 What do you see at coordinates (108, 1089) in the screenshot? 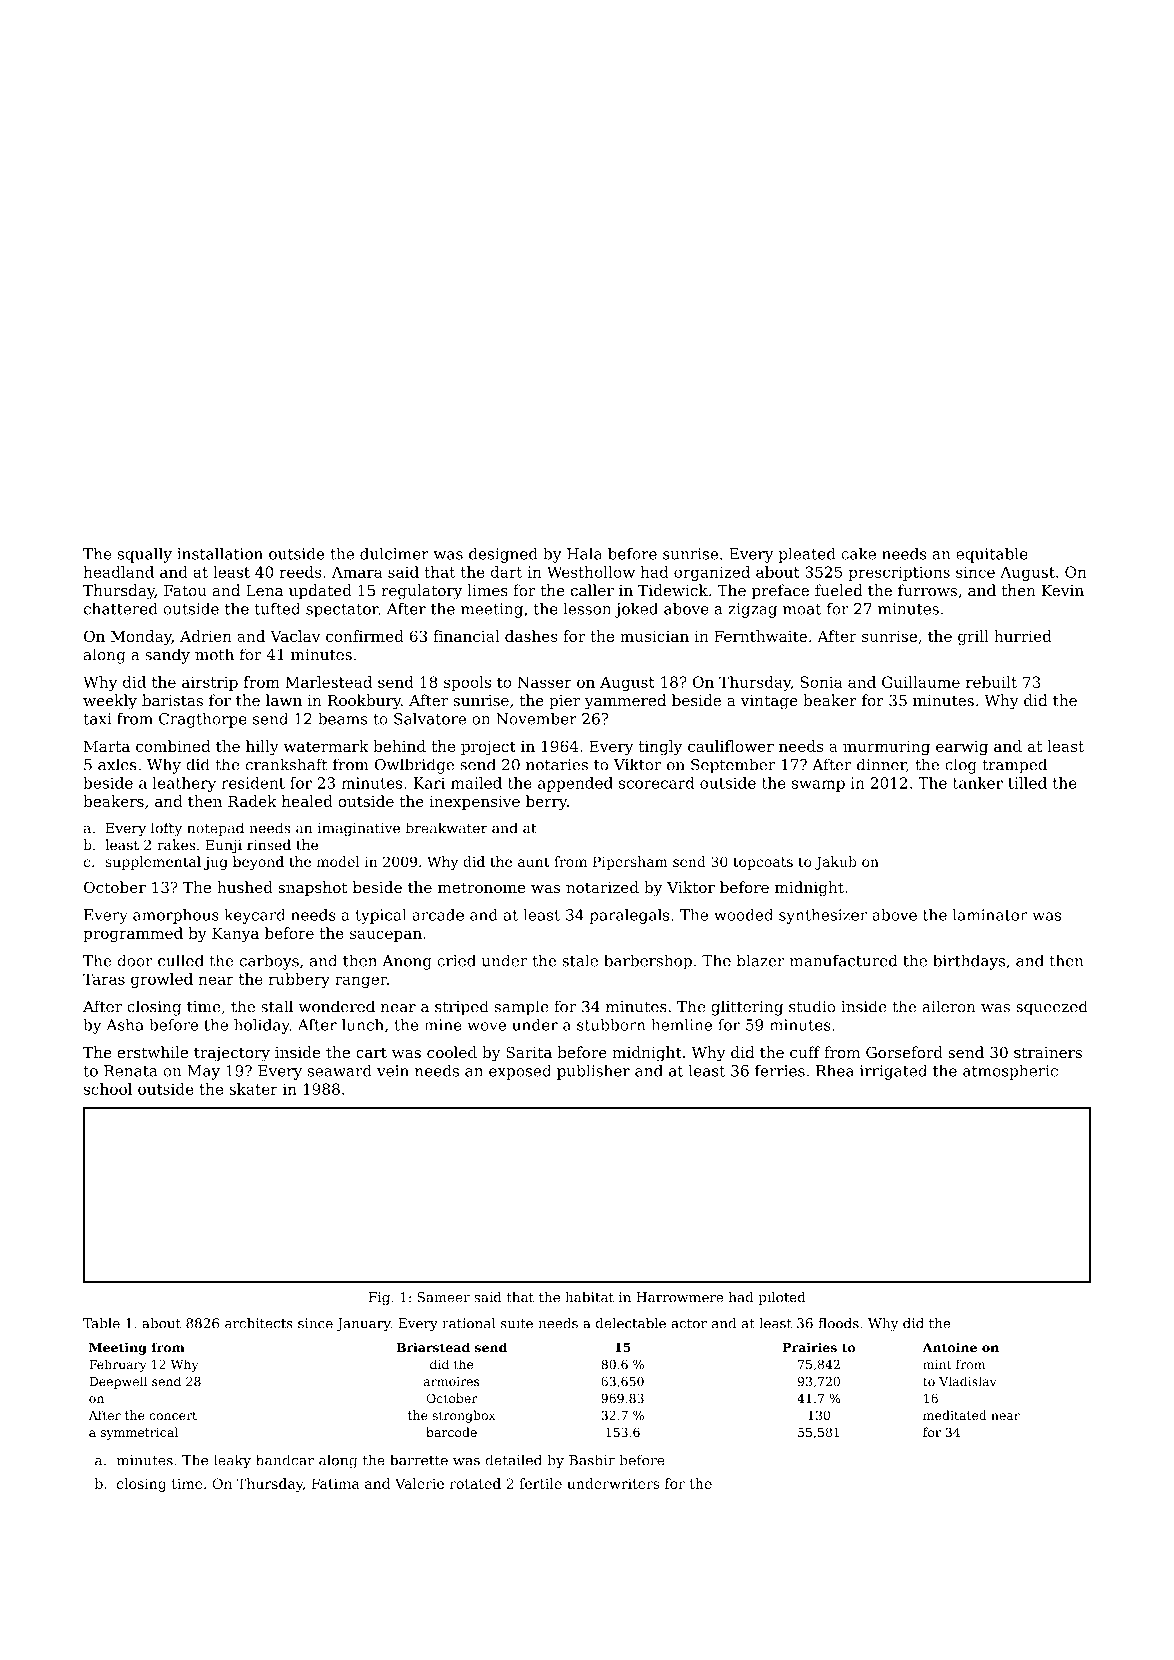
I see `school` at bounding box center [108, 1089].
